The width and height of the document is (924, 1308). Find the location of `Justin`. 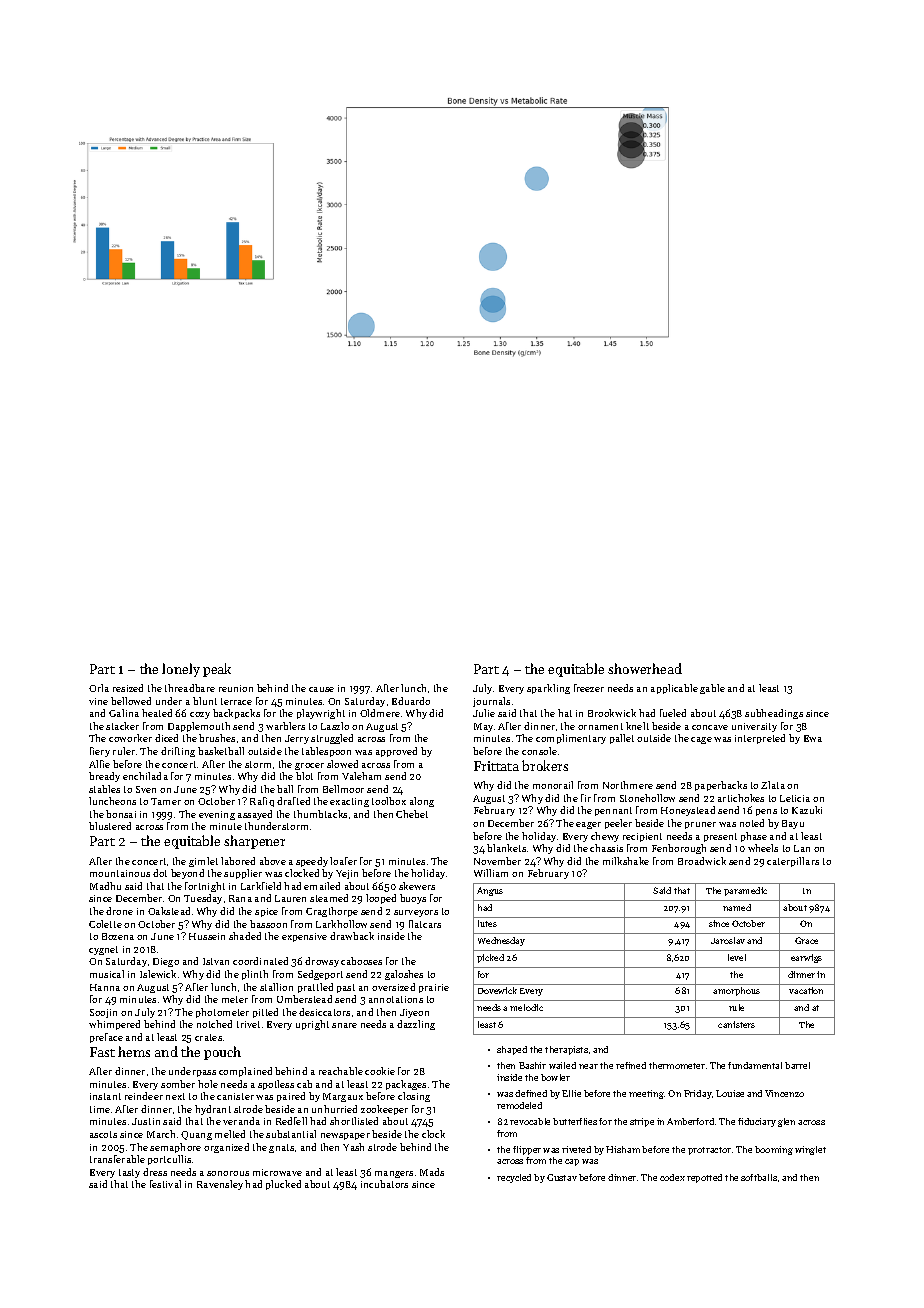

Justin is located at coordinates (146, 1121).
